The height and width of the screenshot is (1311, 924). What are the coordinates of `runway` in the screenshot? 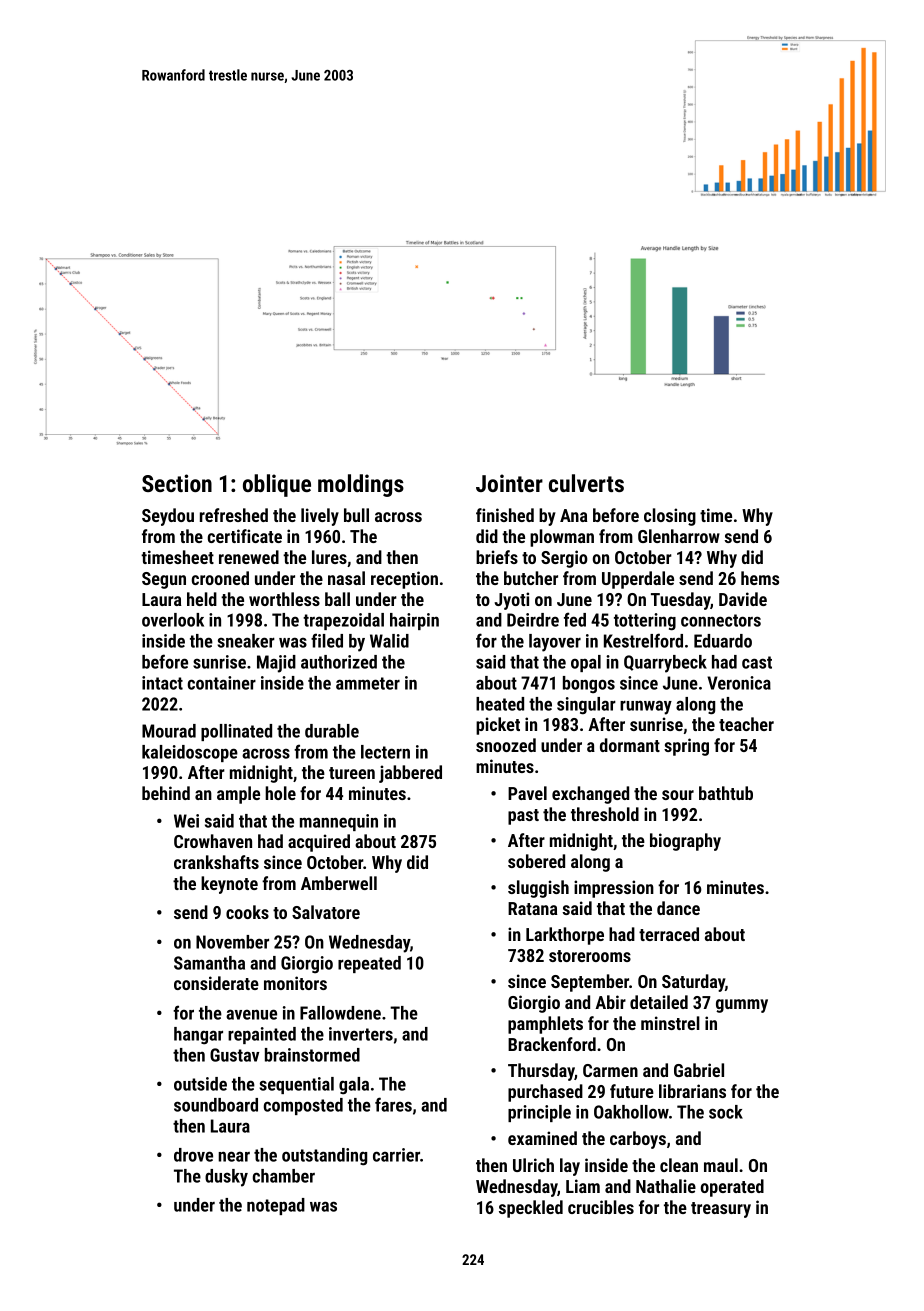 It's located at (646, 707).
